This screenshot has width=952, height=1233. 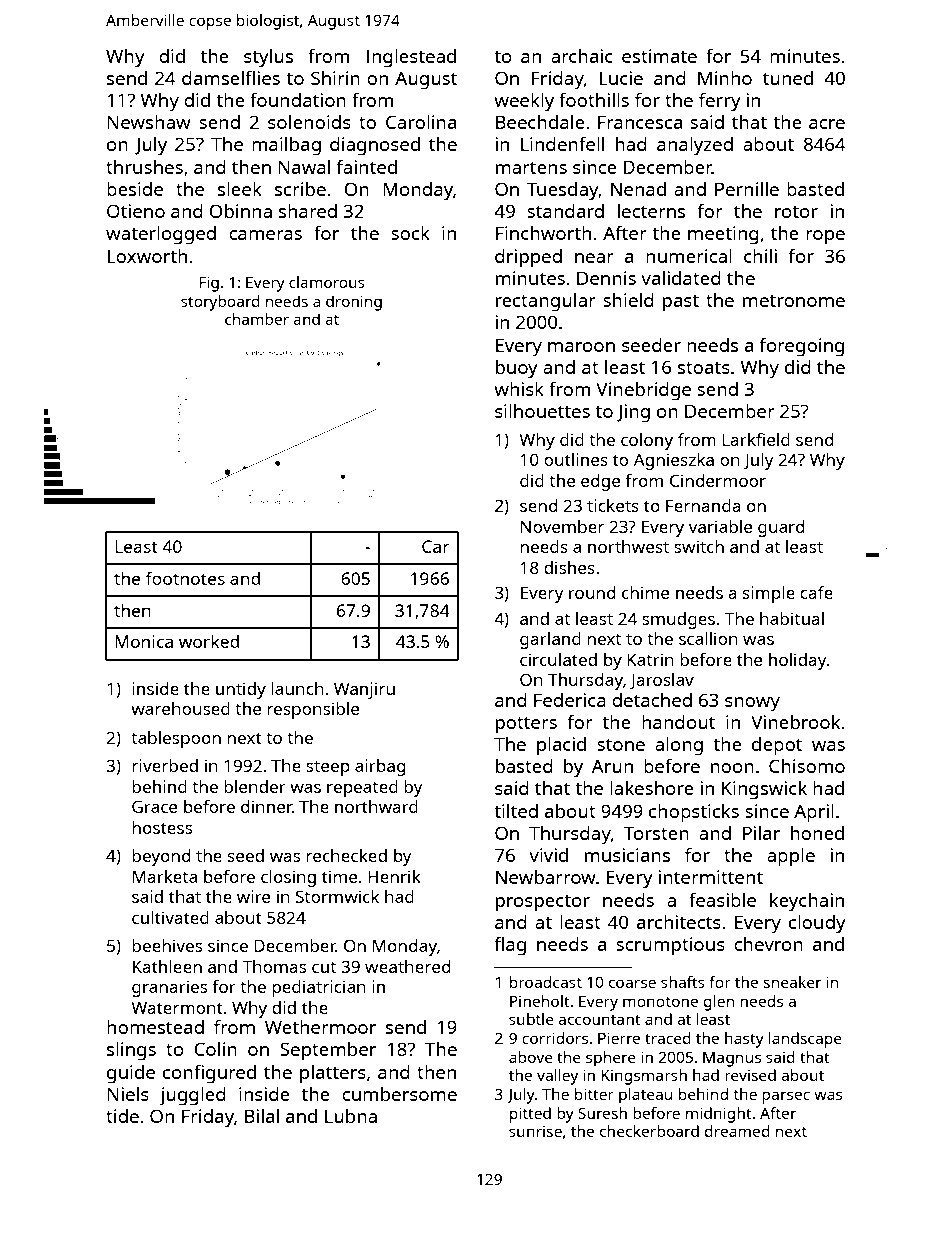 I want to click on Inglestead, so click(x=411, y=58).
